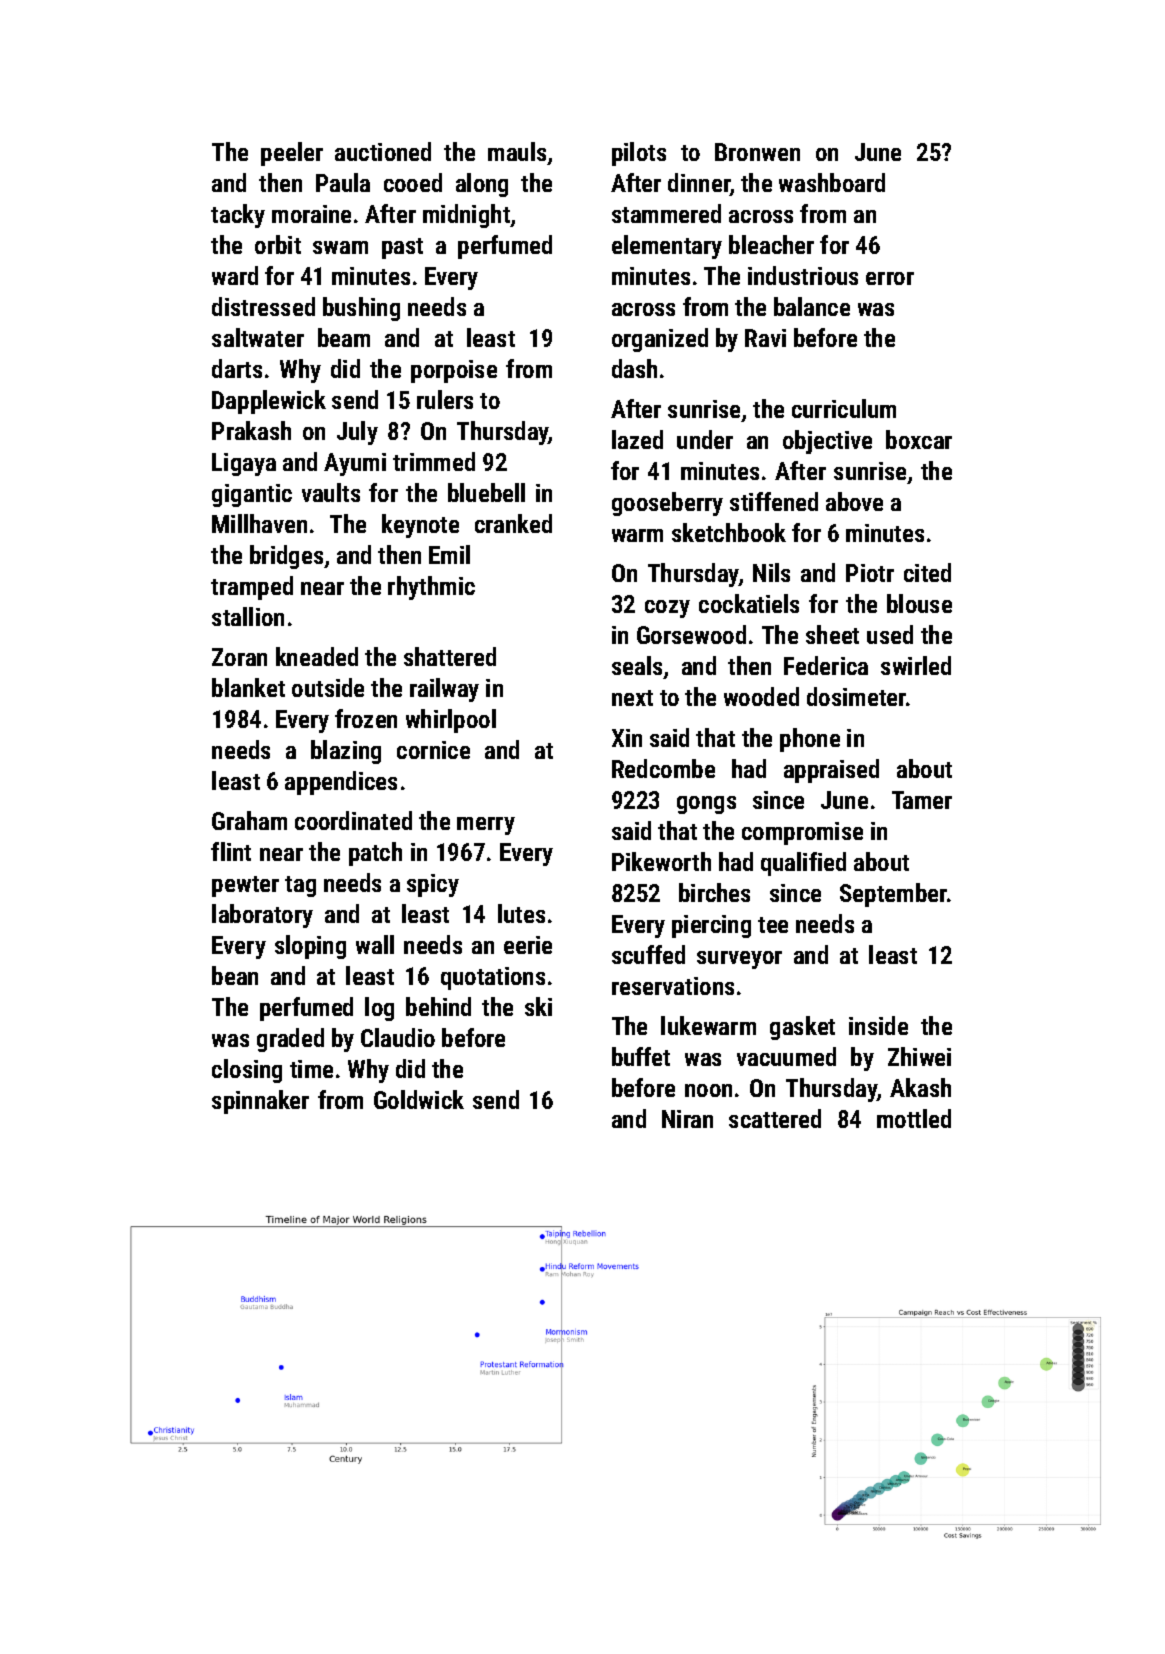 Image resolution: width=1165 pixels, height=1654 pixels. Describe the element at coordinates (638, 667) in the page. I see `seals` at that location.
